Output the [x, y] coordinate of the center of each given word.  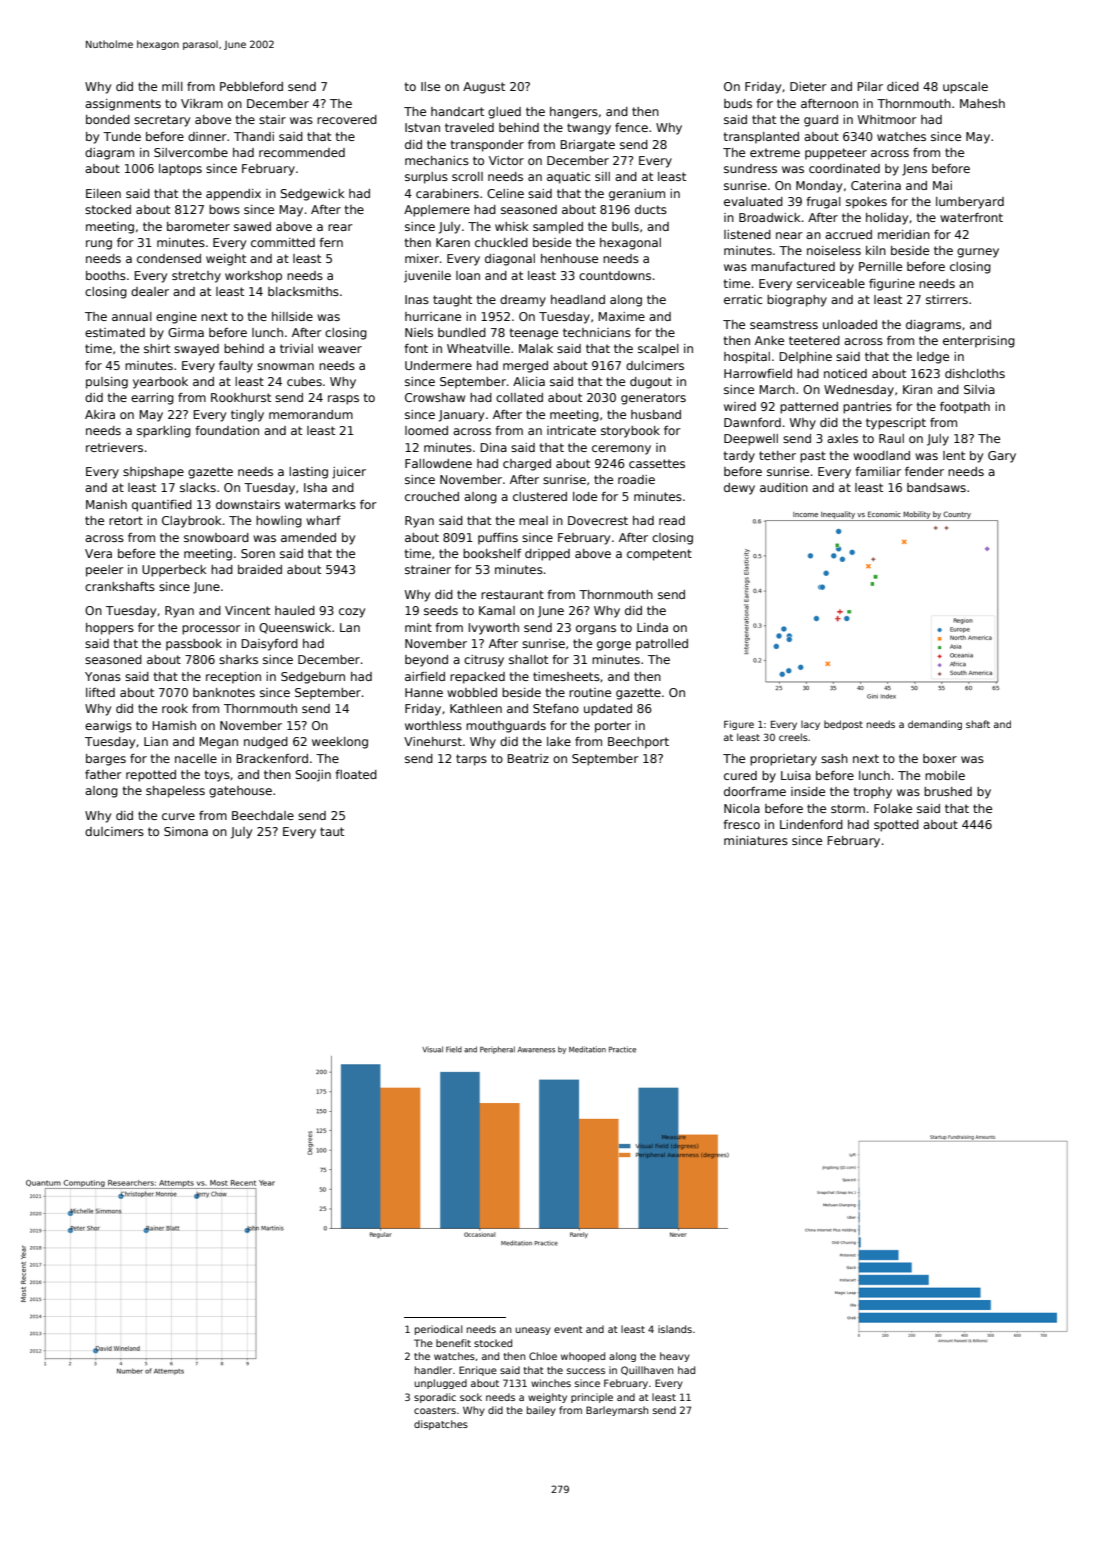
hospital [747, 358]
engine [176, 318]
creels [793, 737]
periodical [439, 1330]
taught [452, 301]
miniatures [756, 840]
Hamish [174, 725]
